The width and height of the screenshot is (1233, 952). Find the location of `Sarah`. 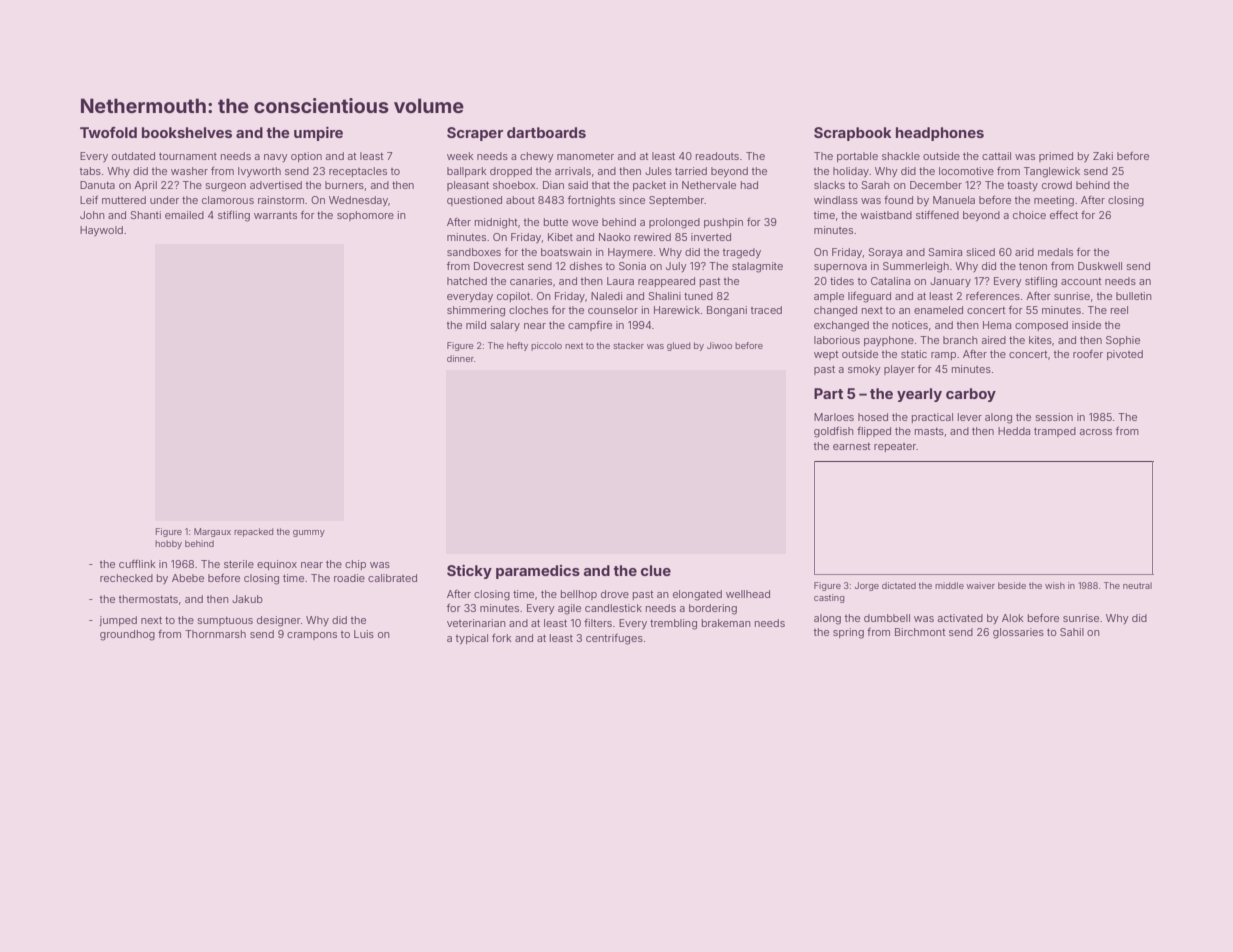

Sarah is located at coordinates (875, 185).
